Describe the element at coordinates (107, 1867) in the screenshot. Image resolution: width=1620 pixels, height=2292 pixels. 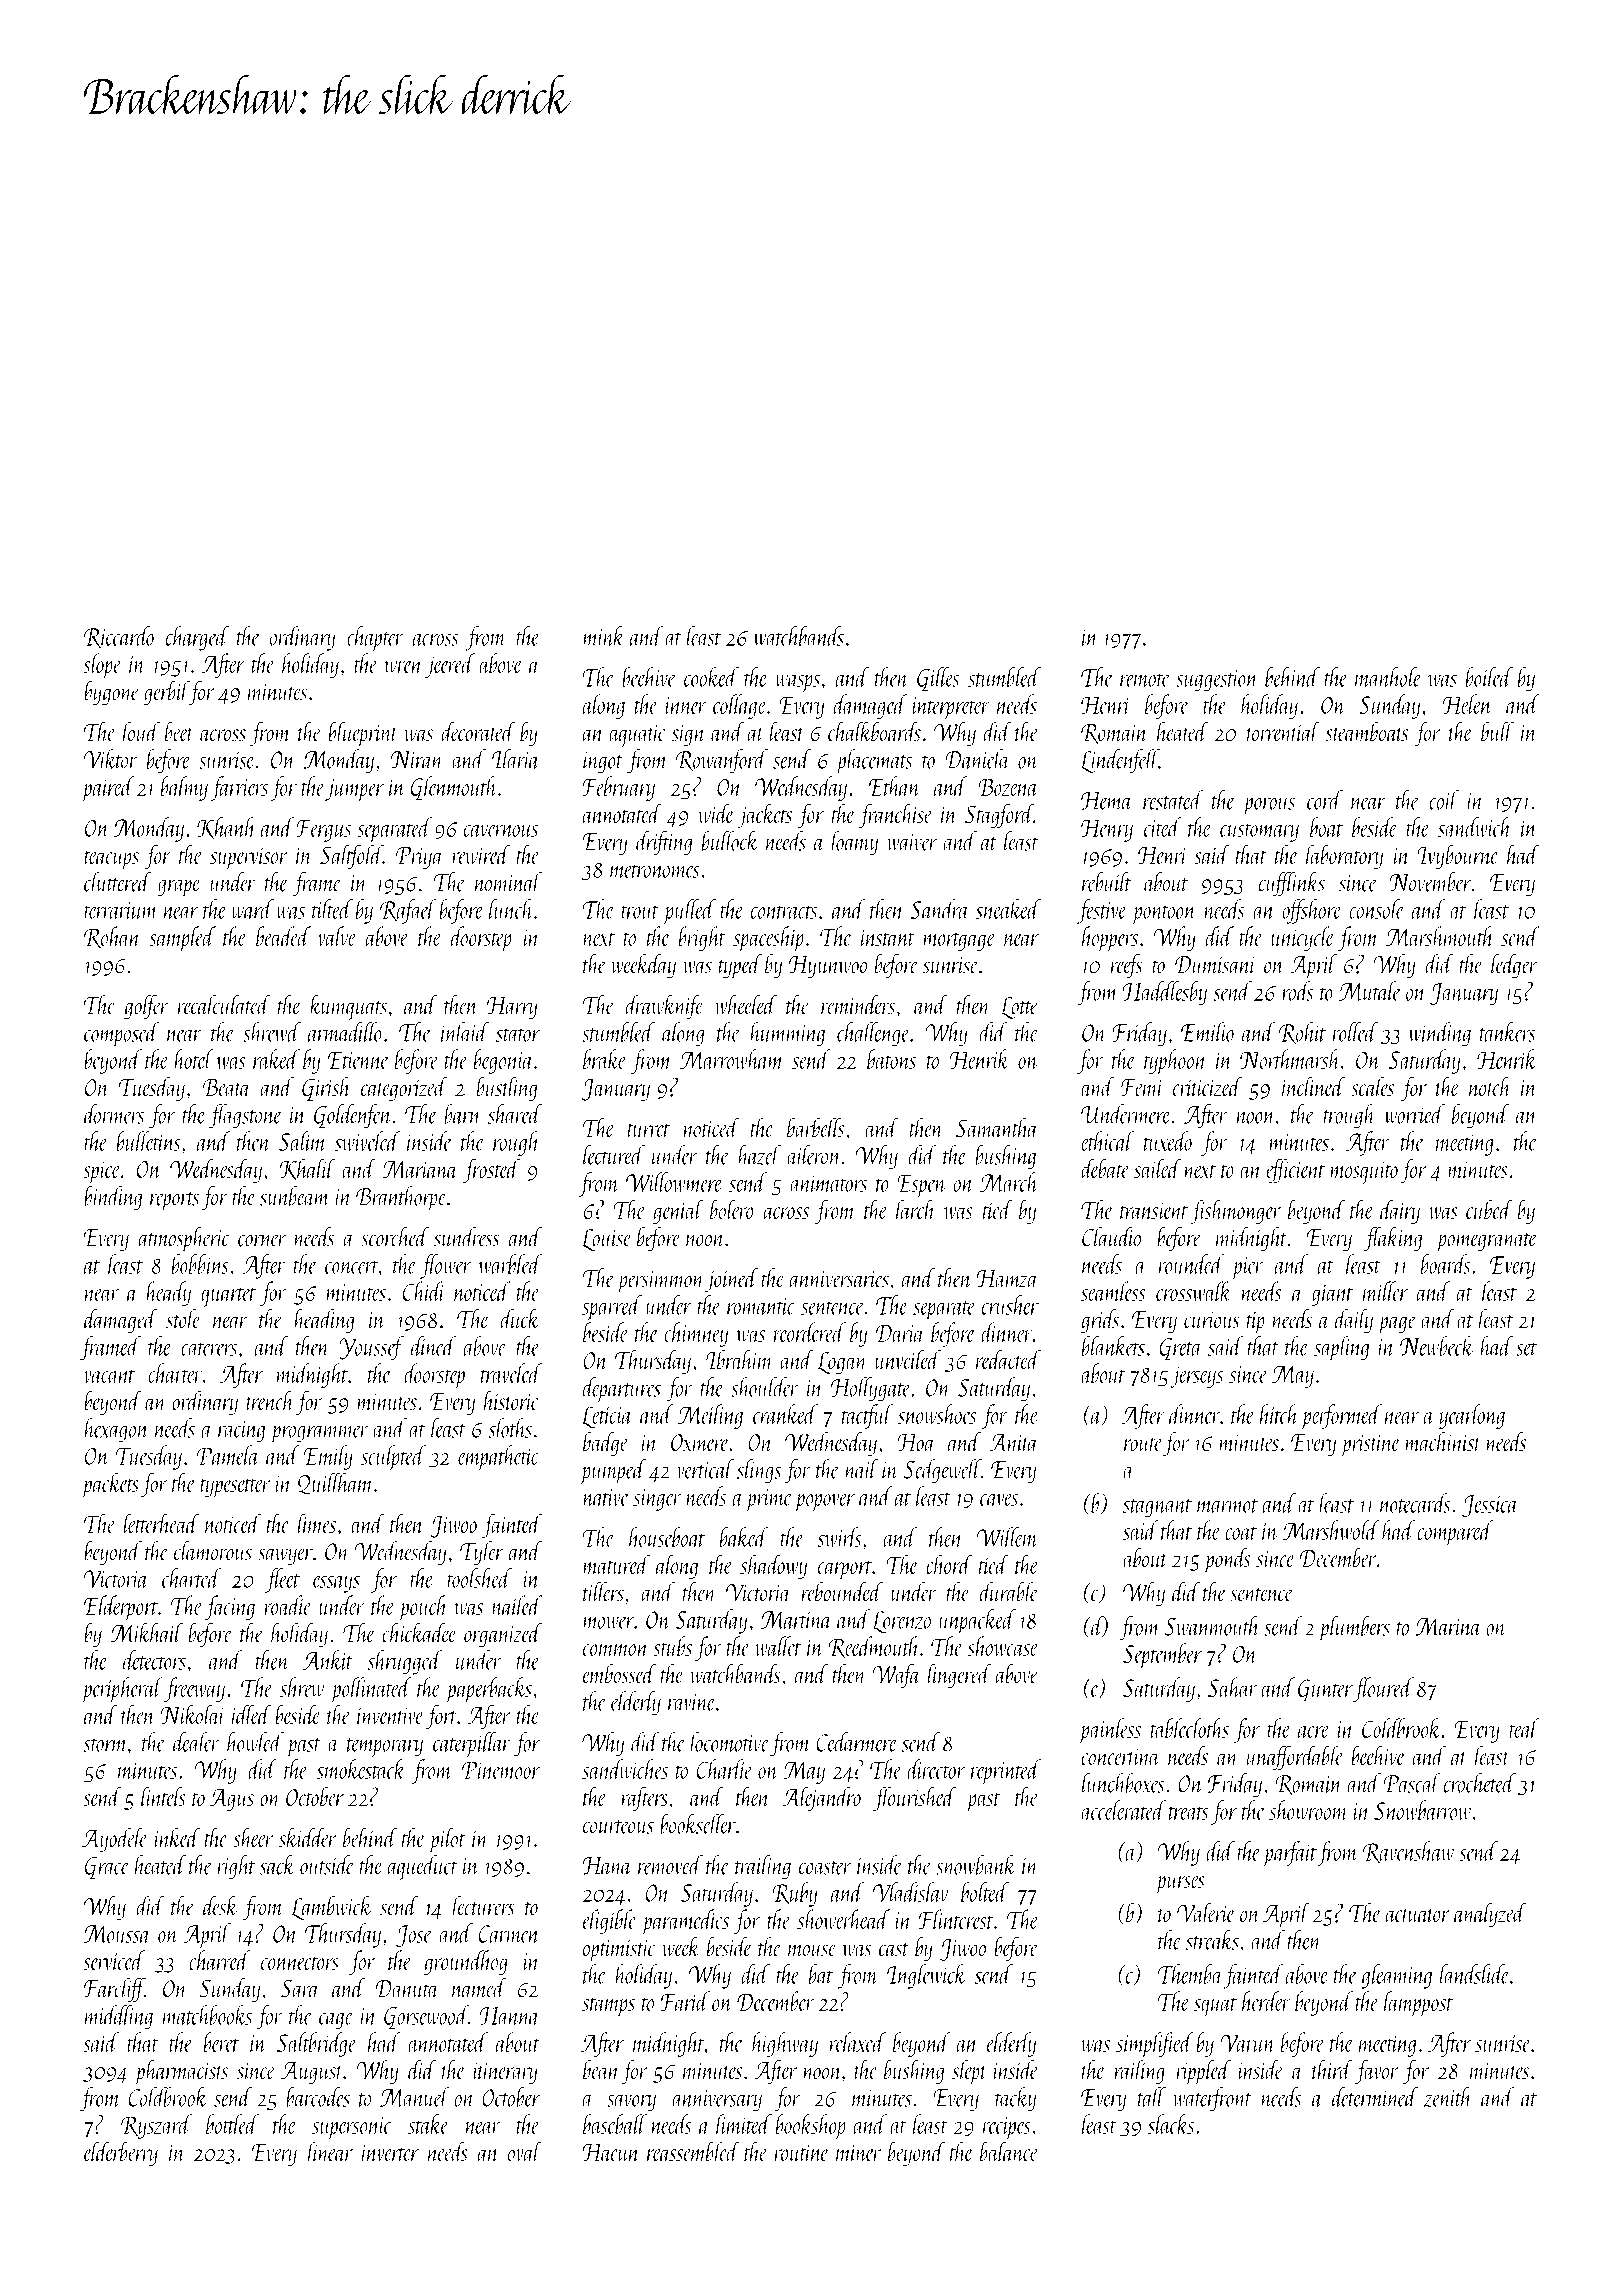
I see `Grace` at that location.
